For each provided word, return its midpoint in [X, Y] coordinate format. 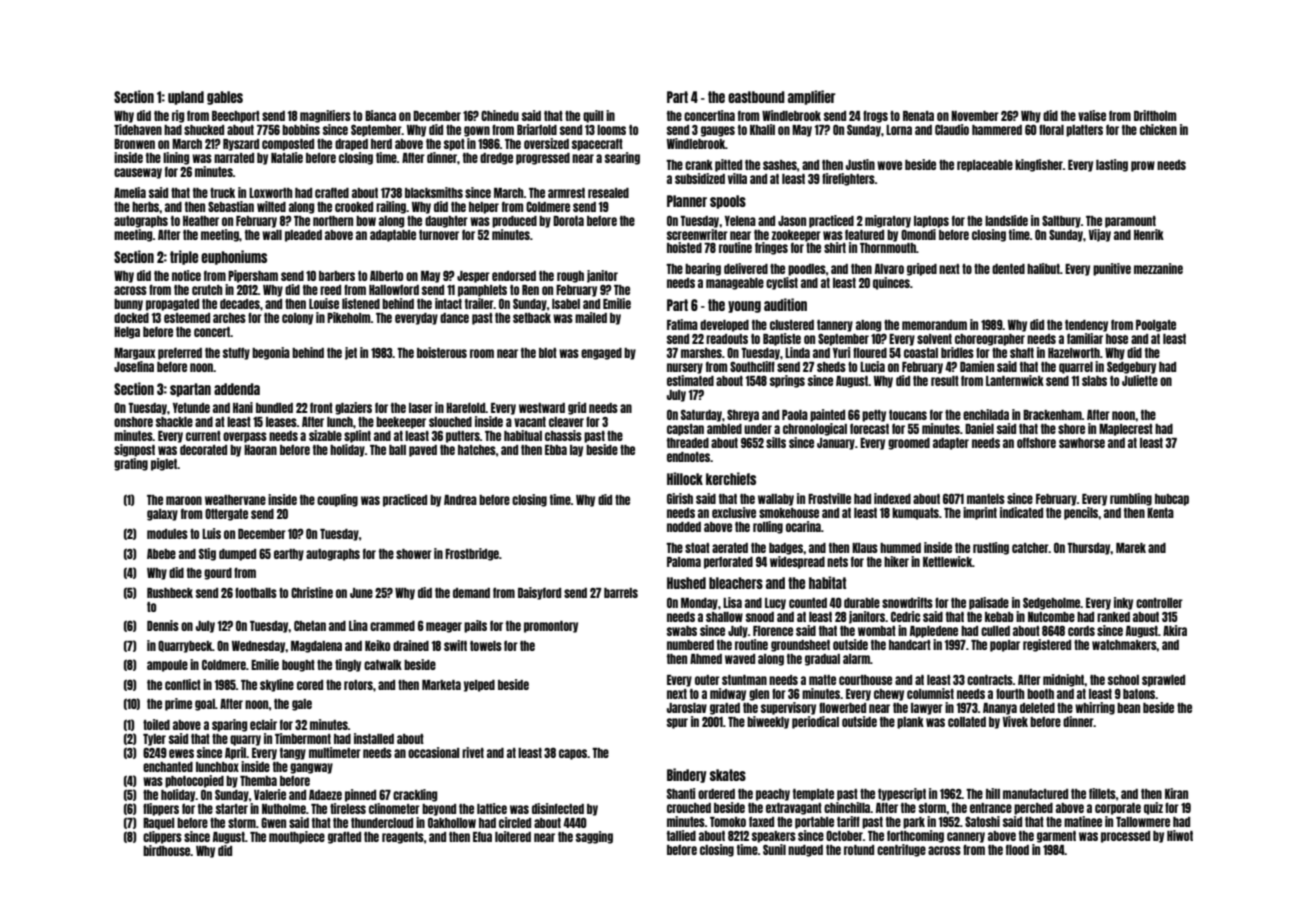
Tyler [154, 740]
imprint [980, 513]
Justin [860, 164]
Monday [699, 604]
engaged [601, 354]
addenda [237, 389]
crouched [689, 808]
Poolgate [1156, 326]
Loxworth [271, 193]
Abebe [161, 554]
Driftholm [1155, 115]
